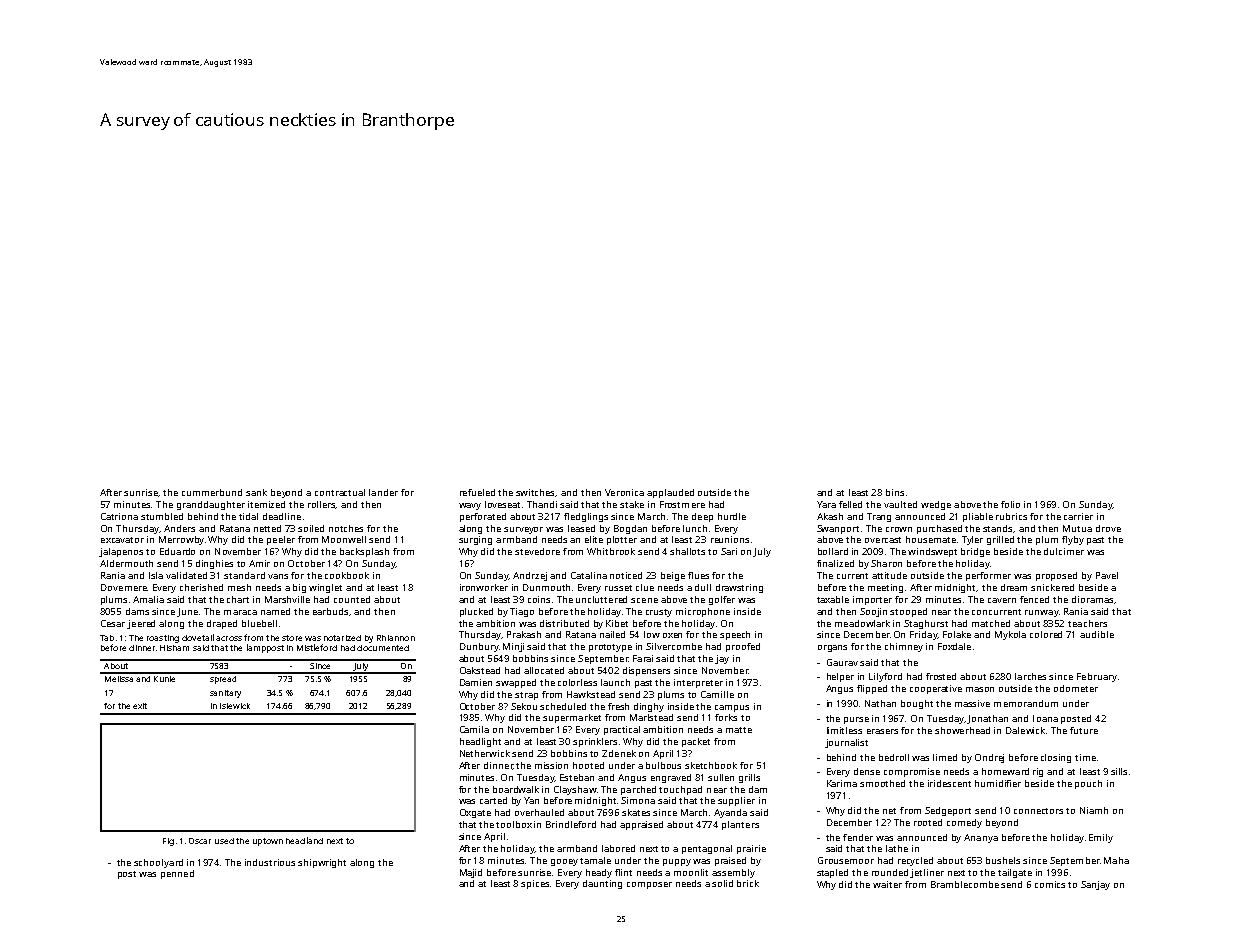 The height and width of the document is (952, 1233). Describe the element at coordinates (477, 492) in the document. I see `refueled` at that location.
